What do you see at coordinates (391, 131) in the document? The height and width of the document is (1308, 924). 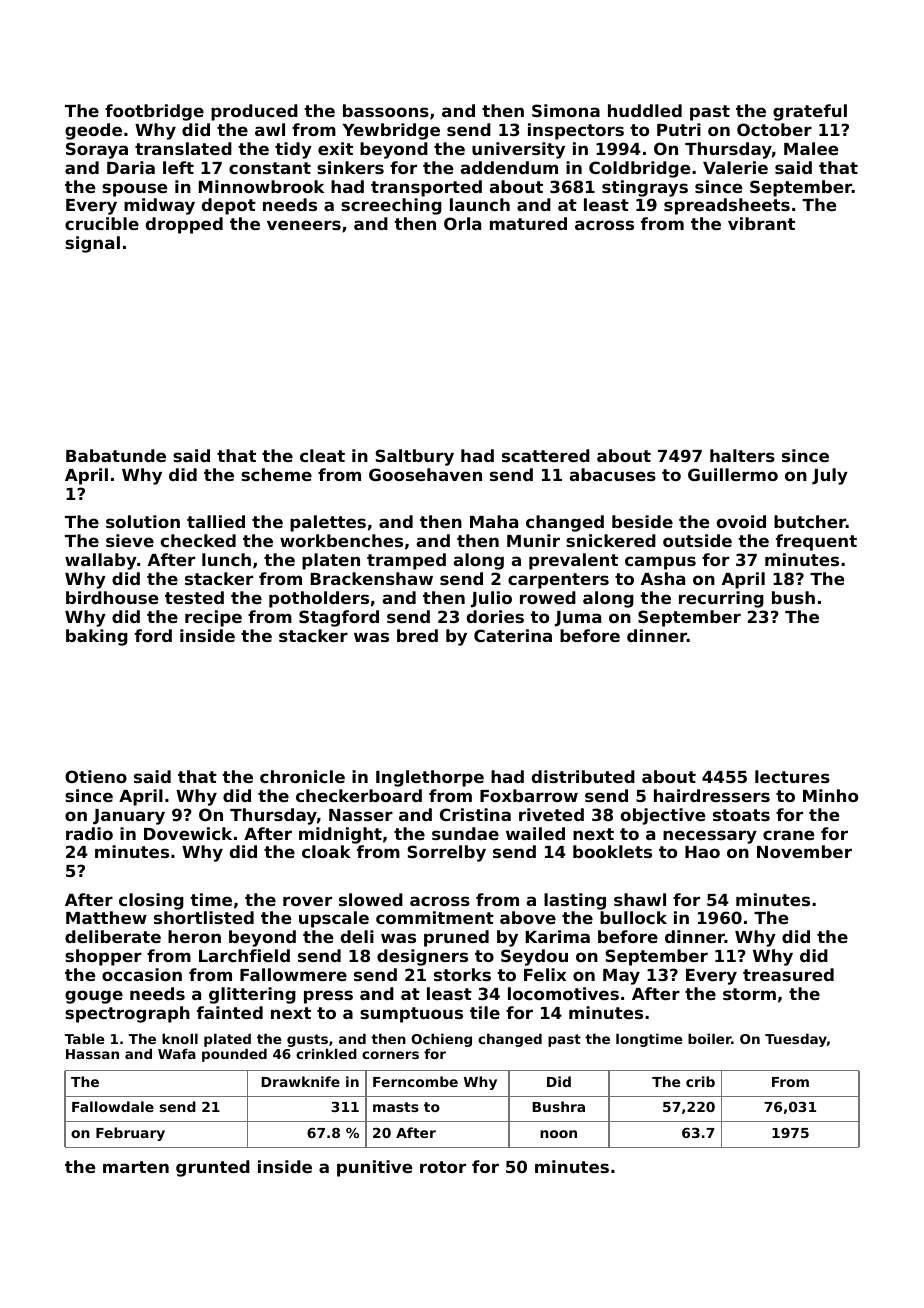 I see `Yewbridge` at bounding box center [391, 131].
